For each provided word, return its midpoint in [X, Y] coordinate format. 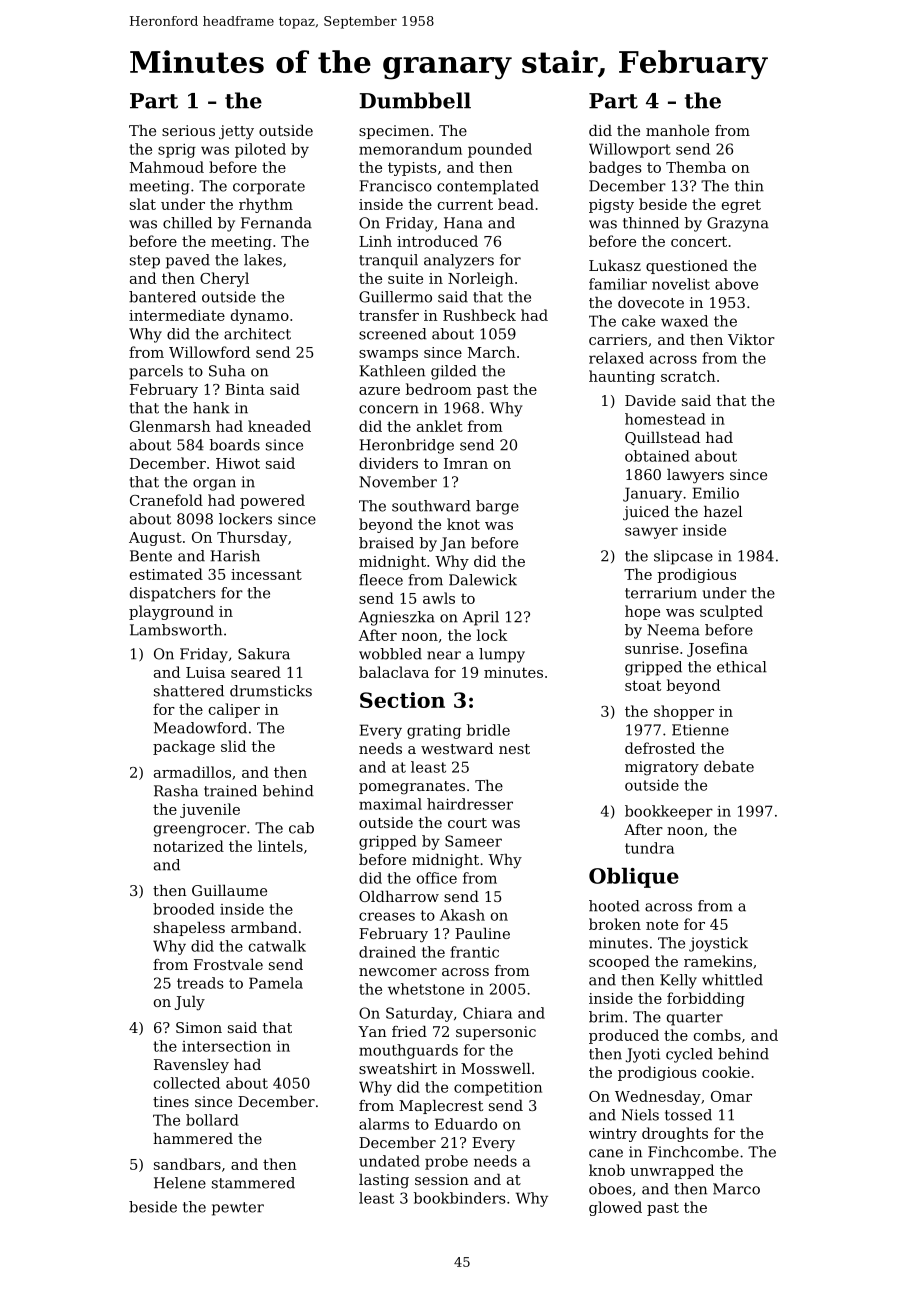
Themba [696, 167]
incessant [266, 574]
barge [497, 507]
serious [188, 130]
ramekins [718, 961]
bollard [212, 1120]
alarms [384, 1124]
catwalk [277, 946]
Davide [650, 400]
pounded [500, 150]
